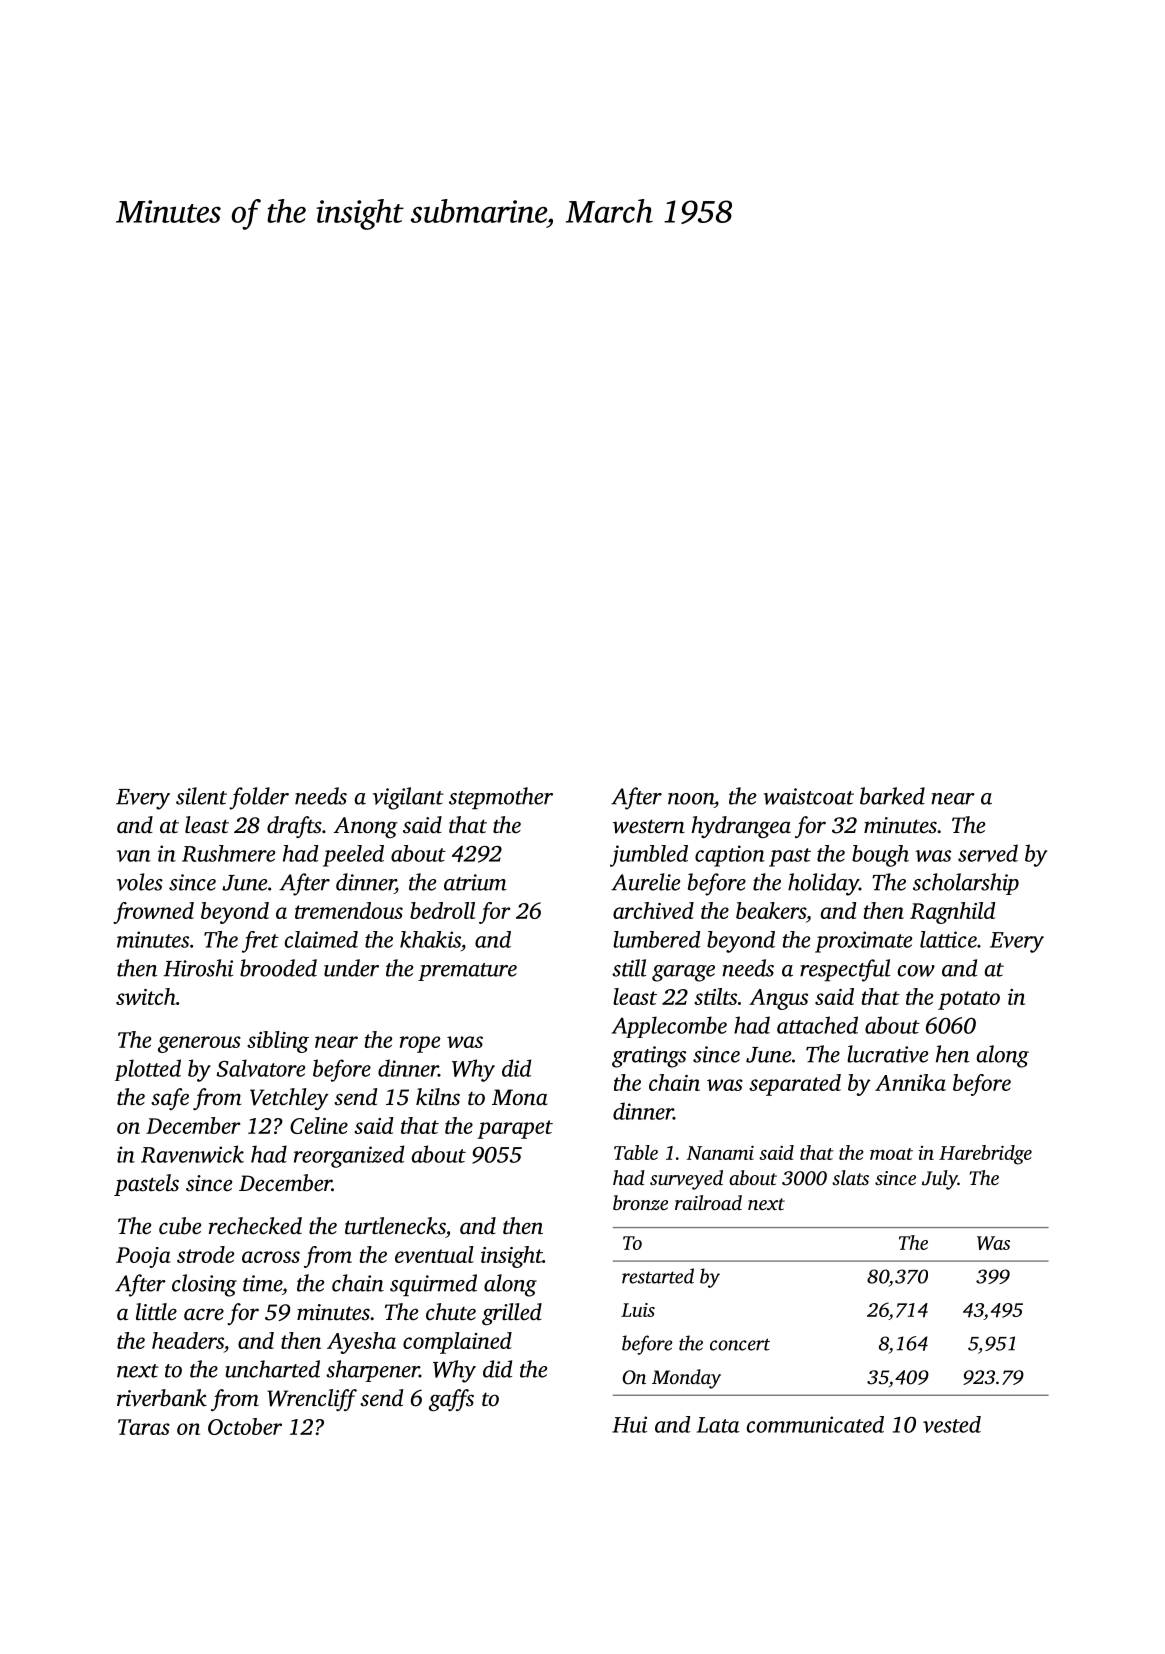  Describe the element at coordinates (201, 796) in the page. I see `silent` at that location.
